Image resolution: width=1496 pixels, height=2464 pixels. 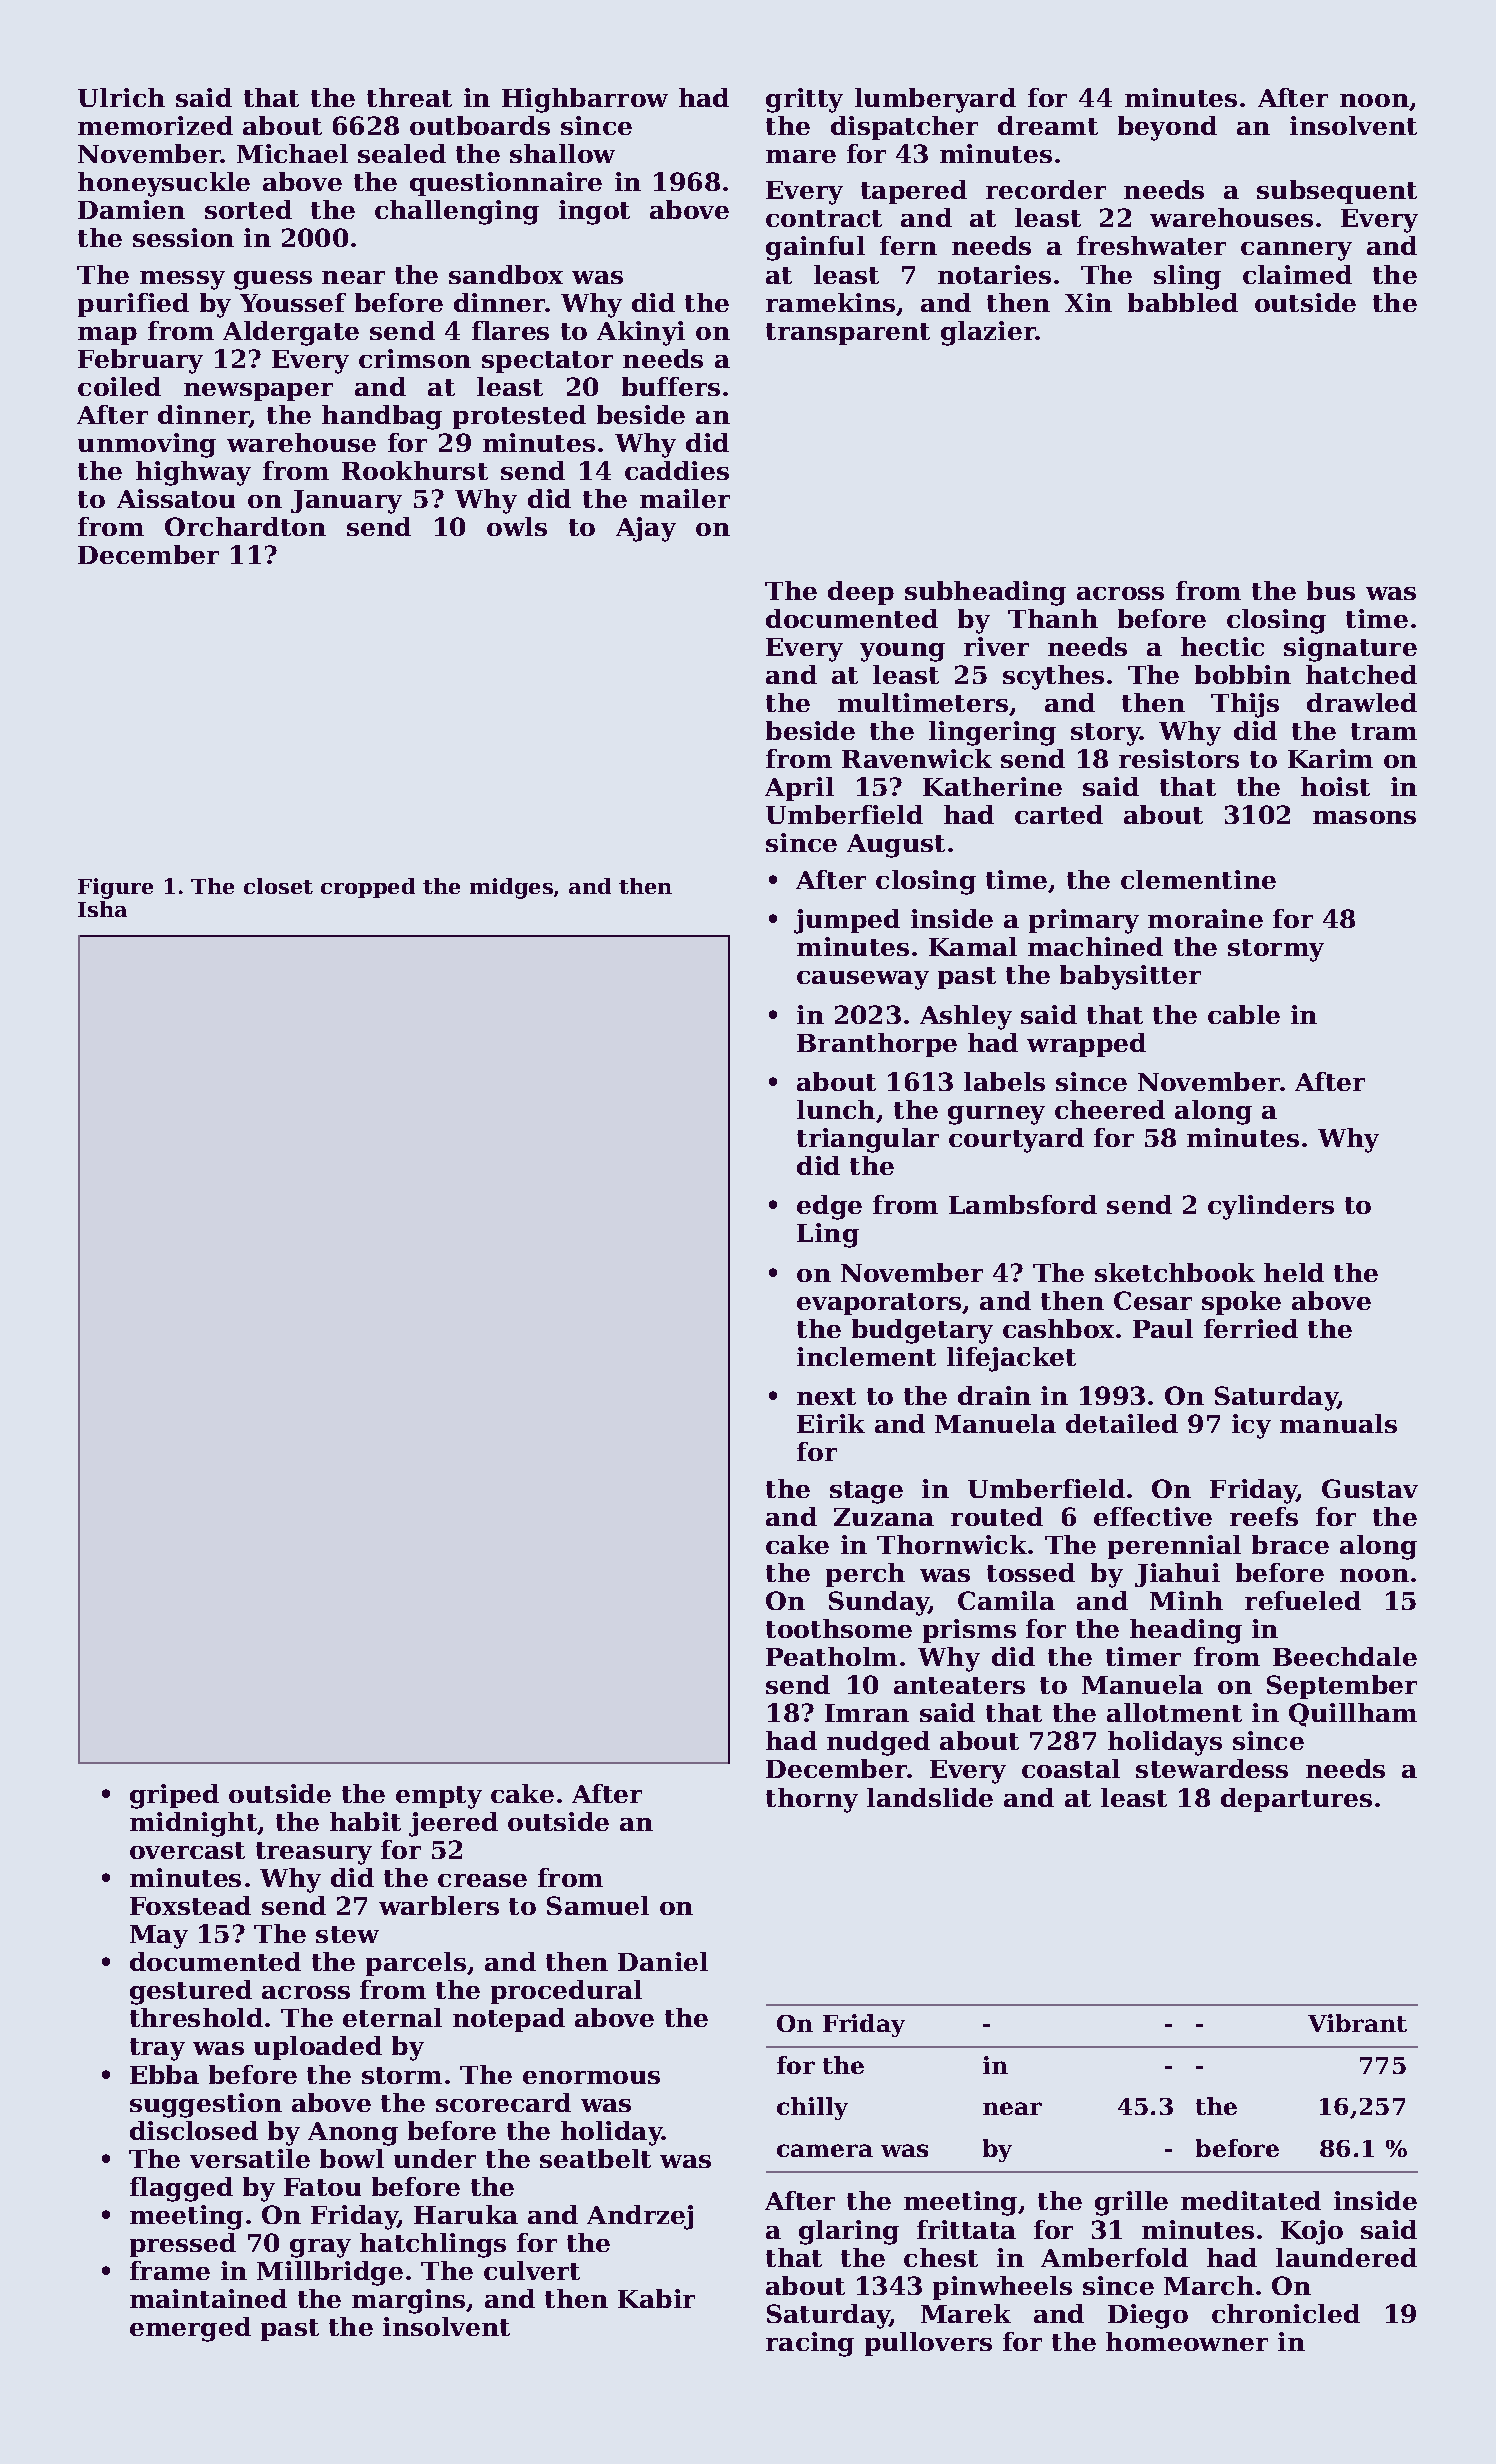 I want to click on honeysuckle, so click(x=164, y=184).
